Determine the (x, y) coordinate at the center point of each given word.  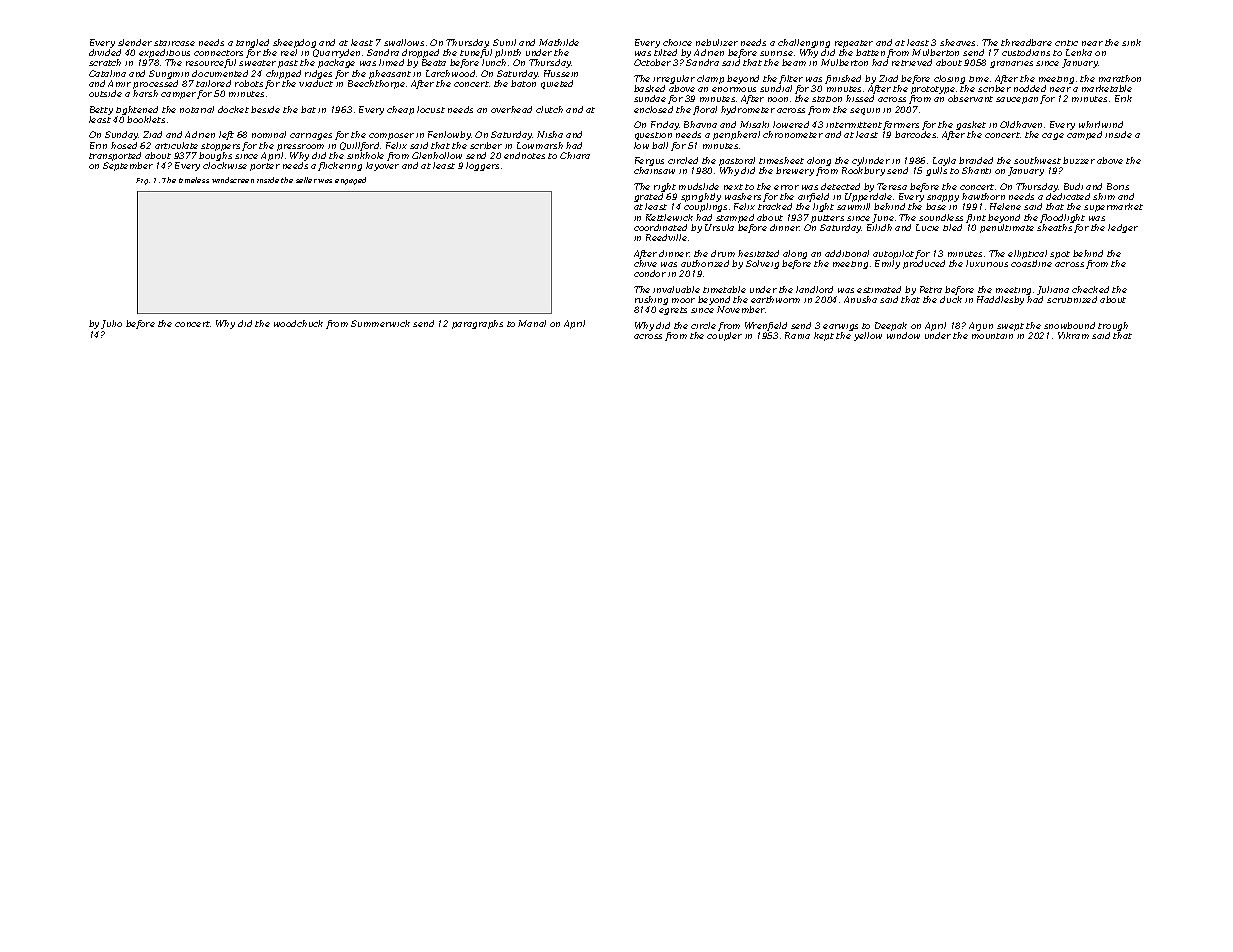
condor (650, 273)
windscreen (233, 180)
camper (178, 95)
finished (843, 79)
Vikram (1073, 335)
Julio (111, 324)
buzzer (1079, 160)
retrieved (912, 62)
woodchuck (298, 323)
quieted (557, 84)
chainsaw (654, 170)
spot (1060, 255)
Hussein (561, 73)
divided (105, 52)
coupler (724, 336)
